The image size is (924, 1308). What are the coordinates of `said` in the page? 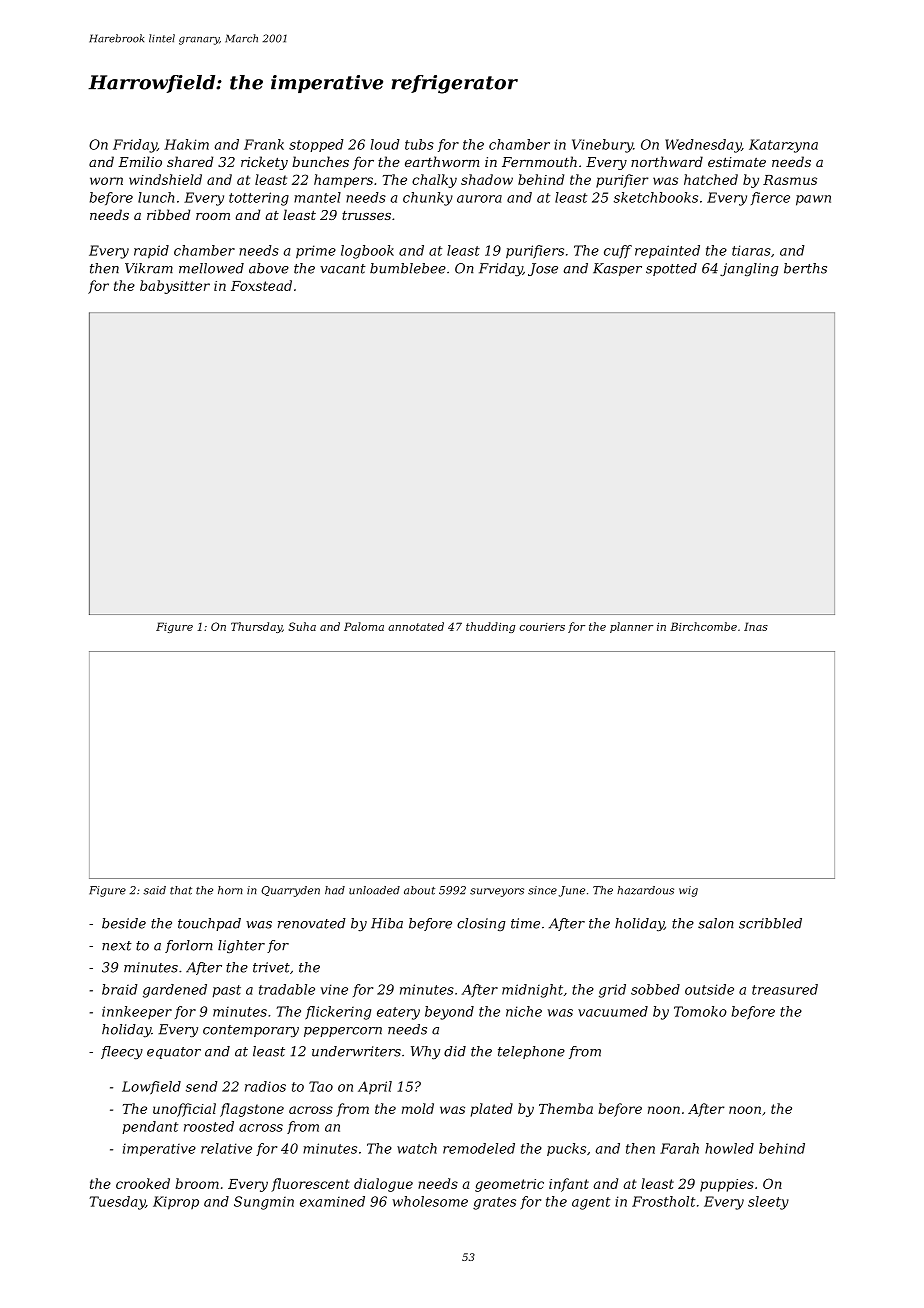 It's located at (154, 890).
